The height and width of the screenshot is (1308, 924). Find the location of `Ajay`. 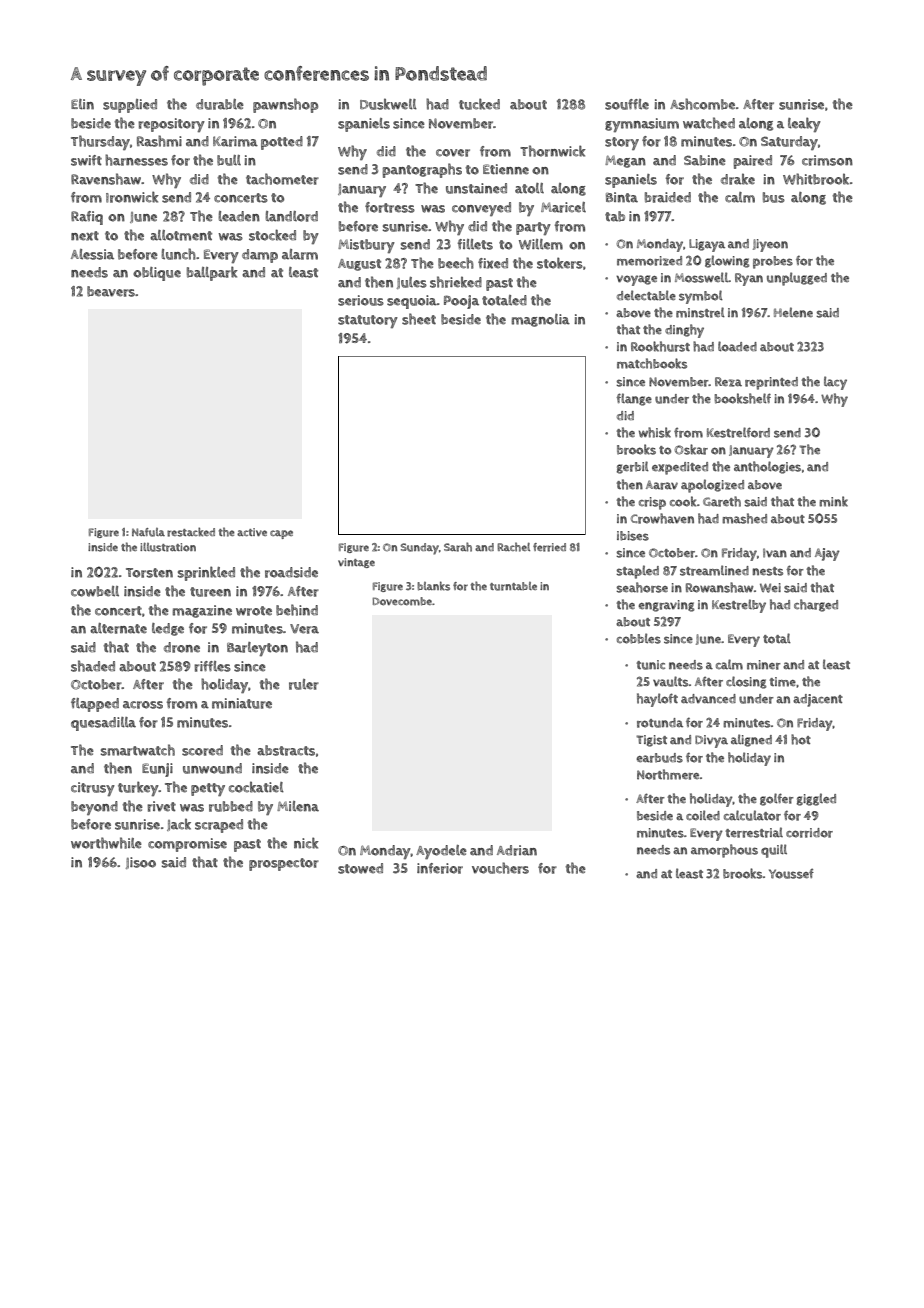

Ajay is located at coordinates (827, 554).
